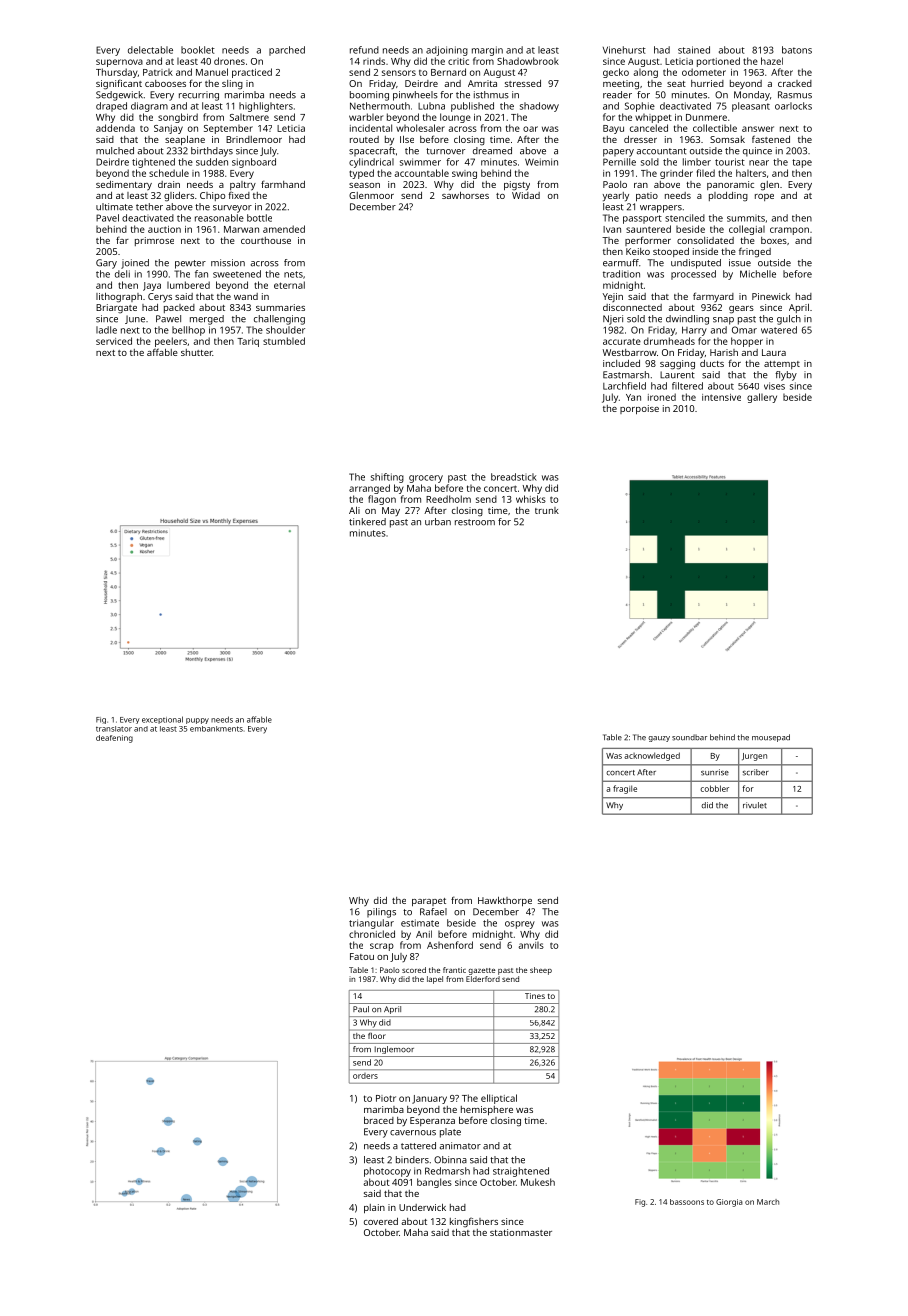  Describe the element at coordinates (474, 1223) in the document. I see `kingfishers` at that location.
